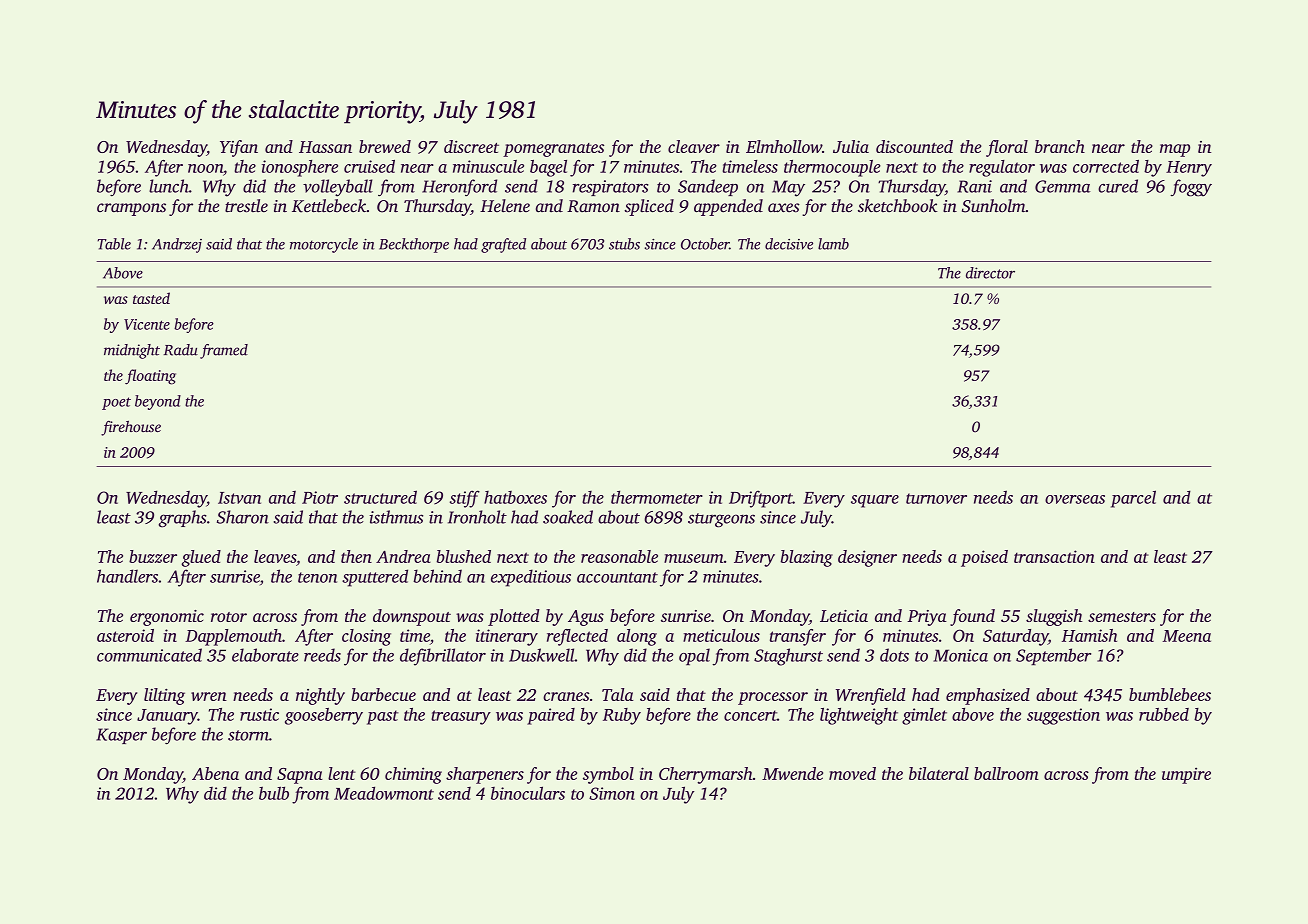 This page has height=924, width=1308. I want to click on Simon, so click(612, 793).
